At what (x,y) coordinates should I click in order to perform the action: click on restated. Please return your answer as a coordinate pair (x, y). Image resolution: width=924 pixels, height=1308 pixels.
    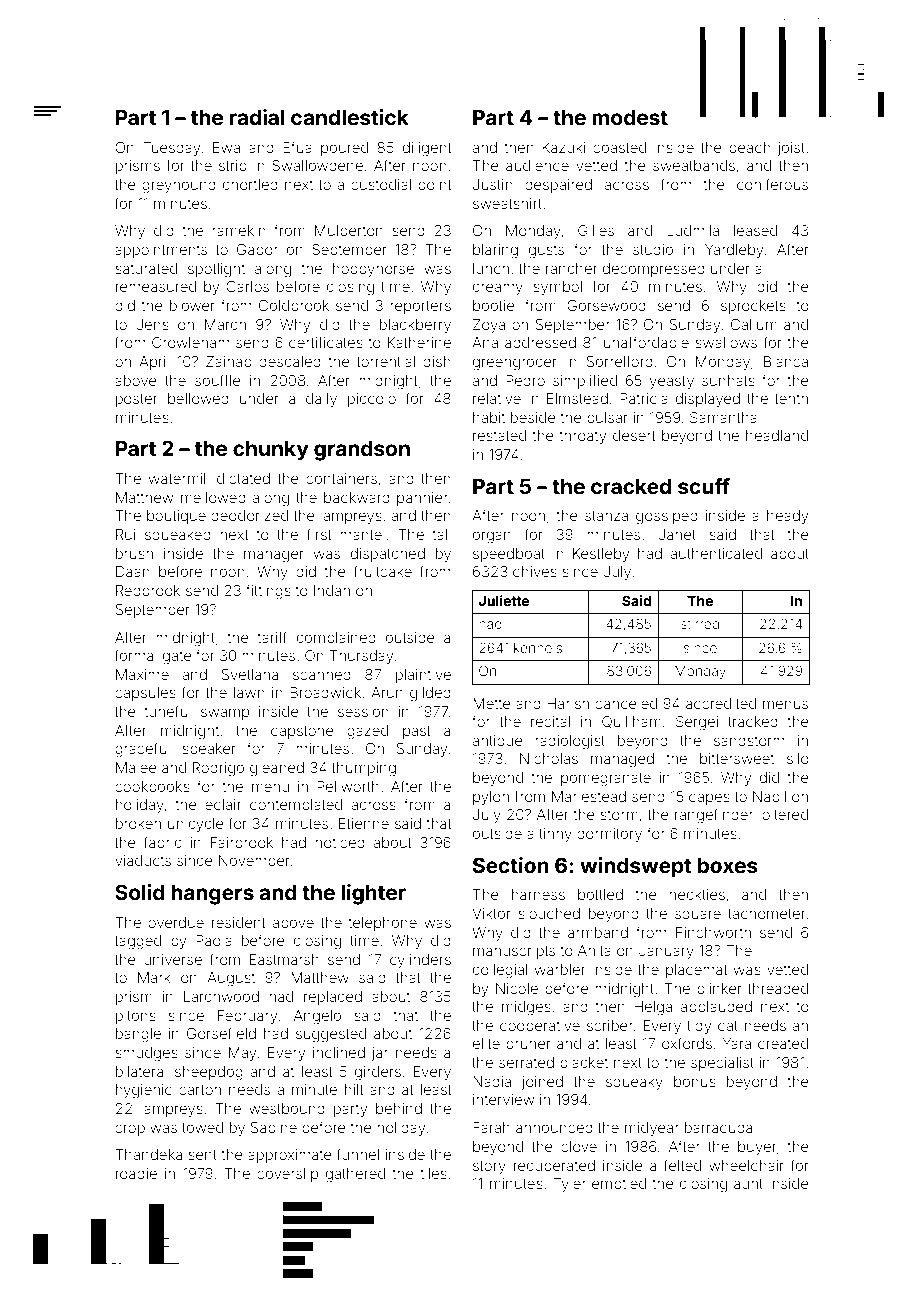
    Looking at the image, I should click on (499, 435).
